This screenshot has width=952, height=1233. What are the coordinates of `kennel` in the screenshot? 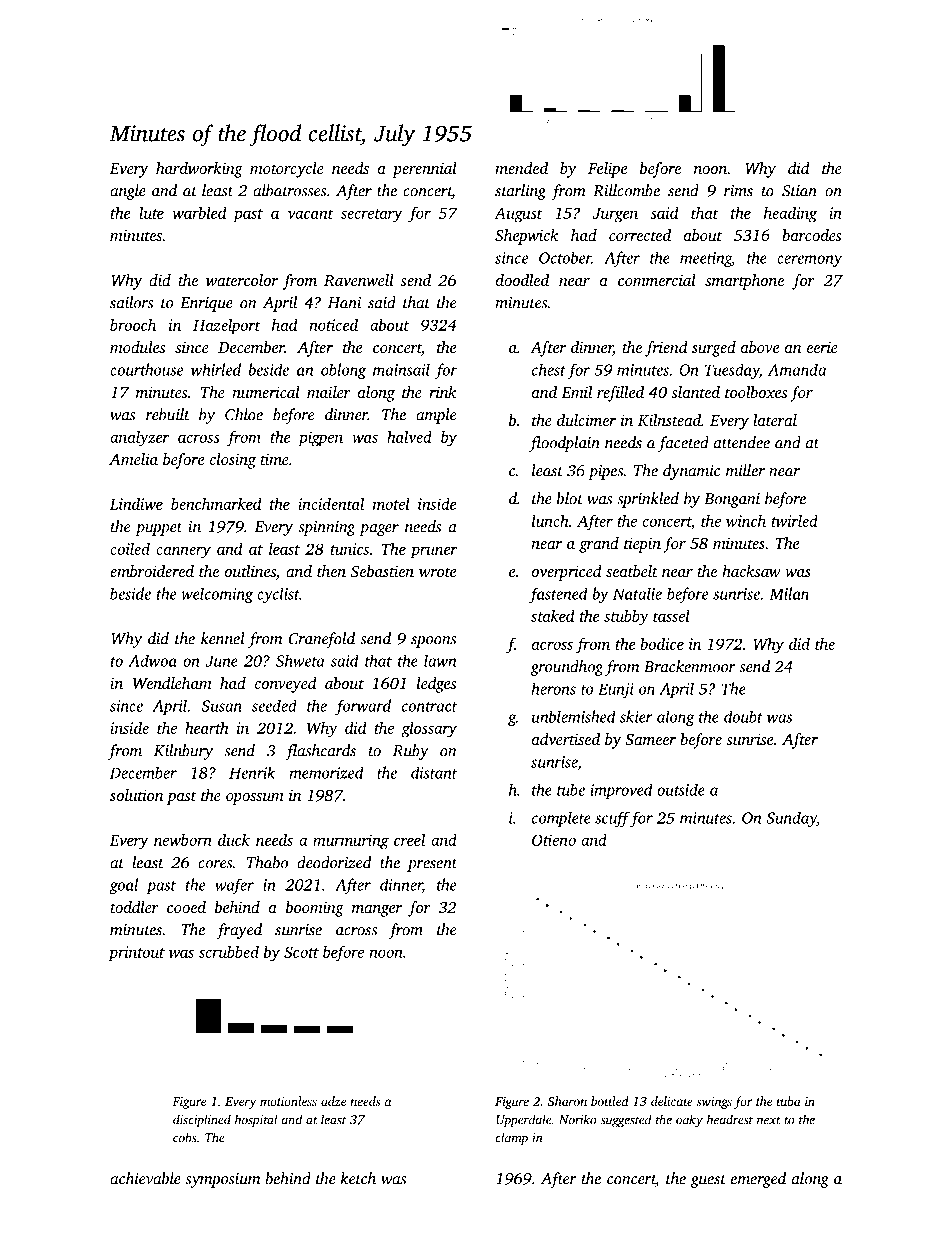 It's located at (223, 638).
